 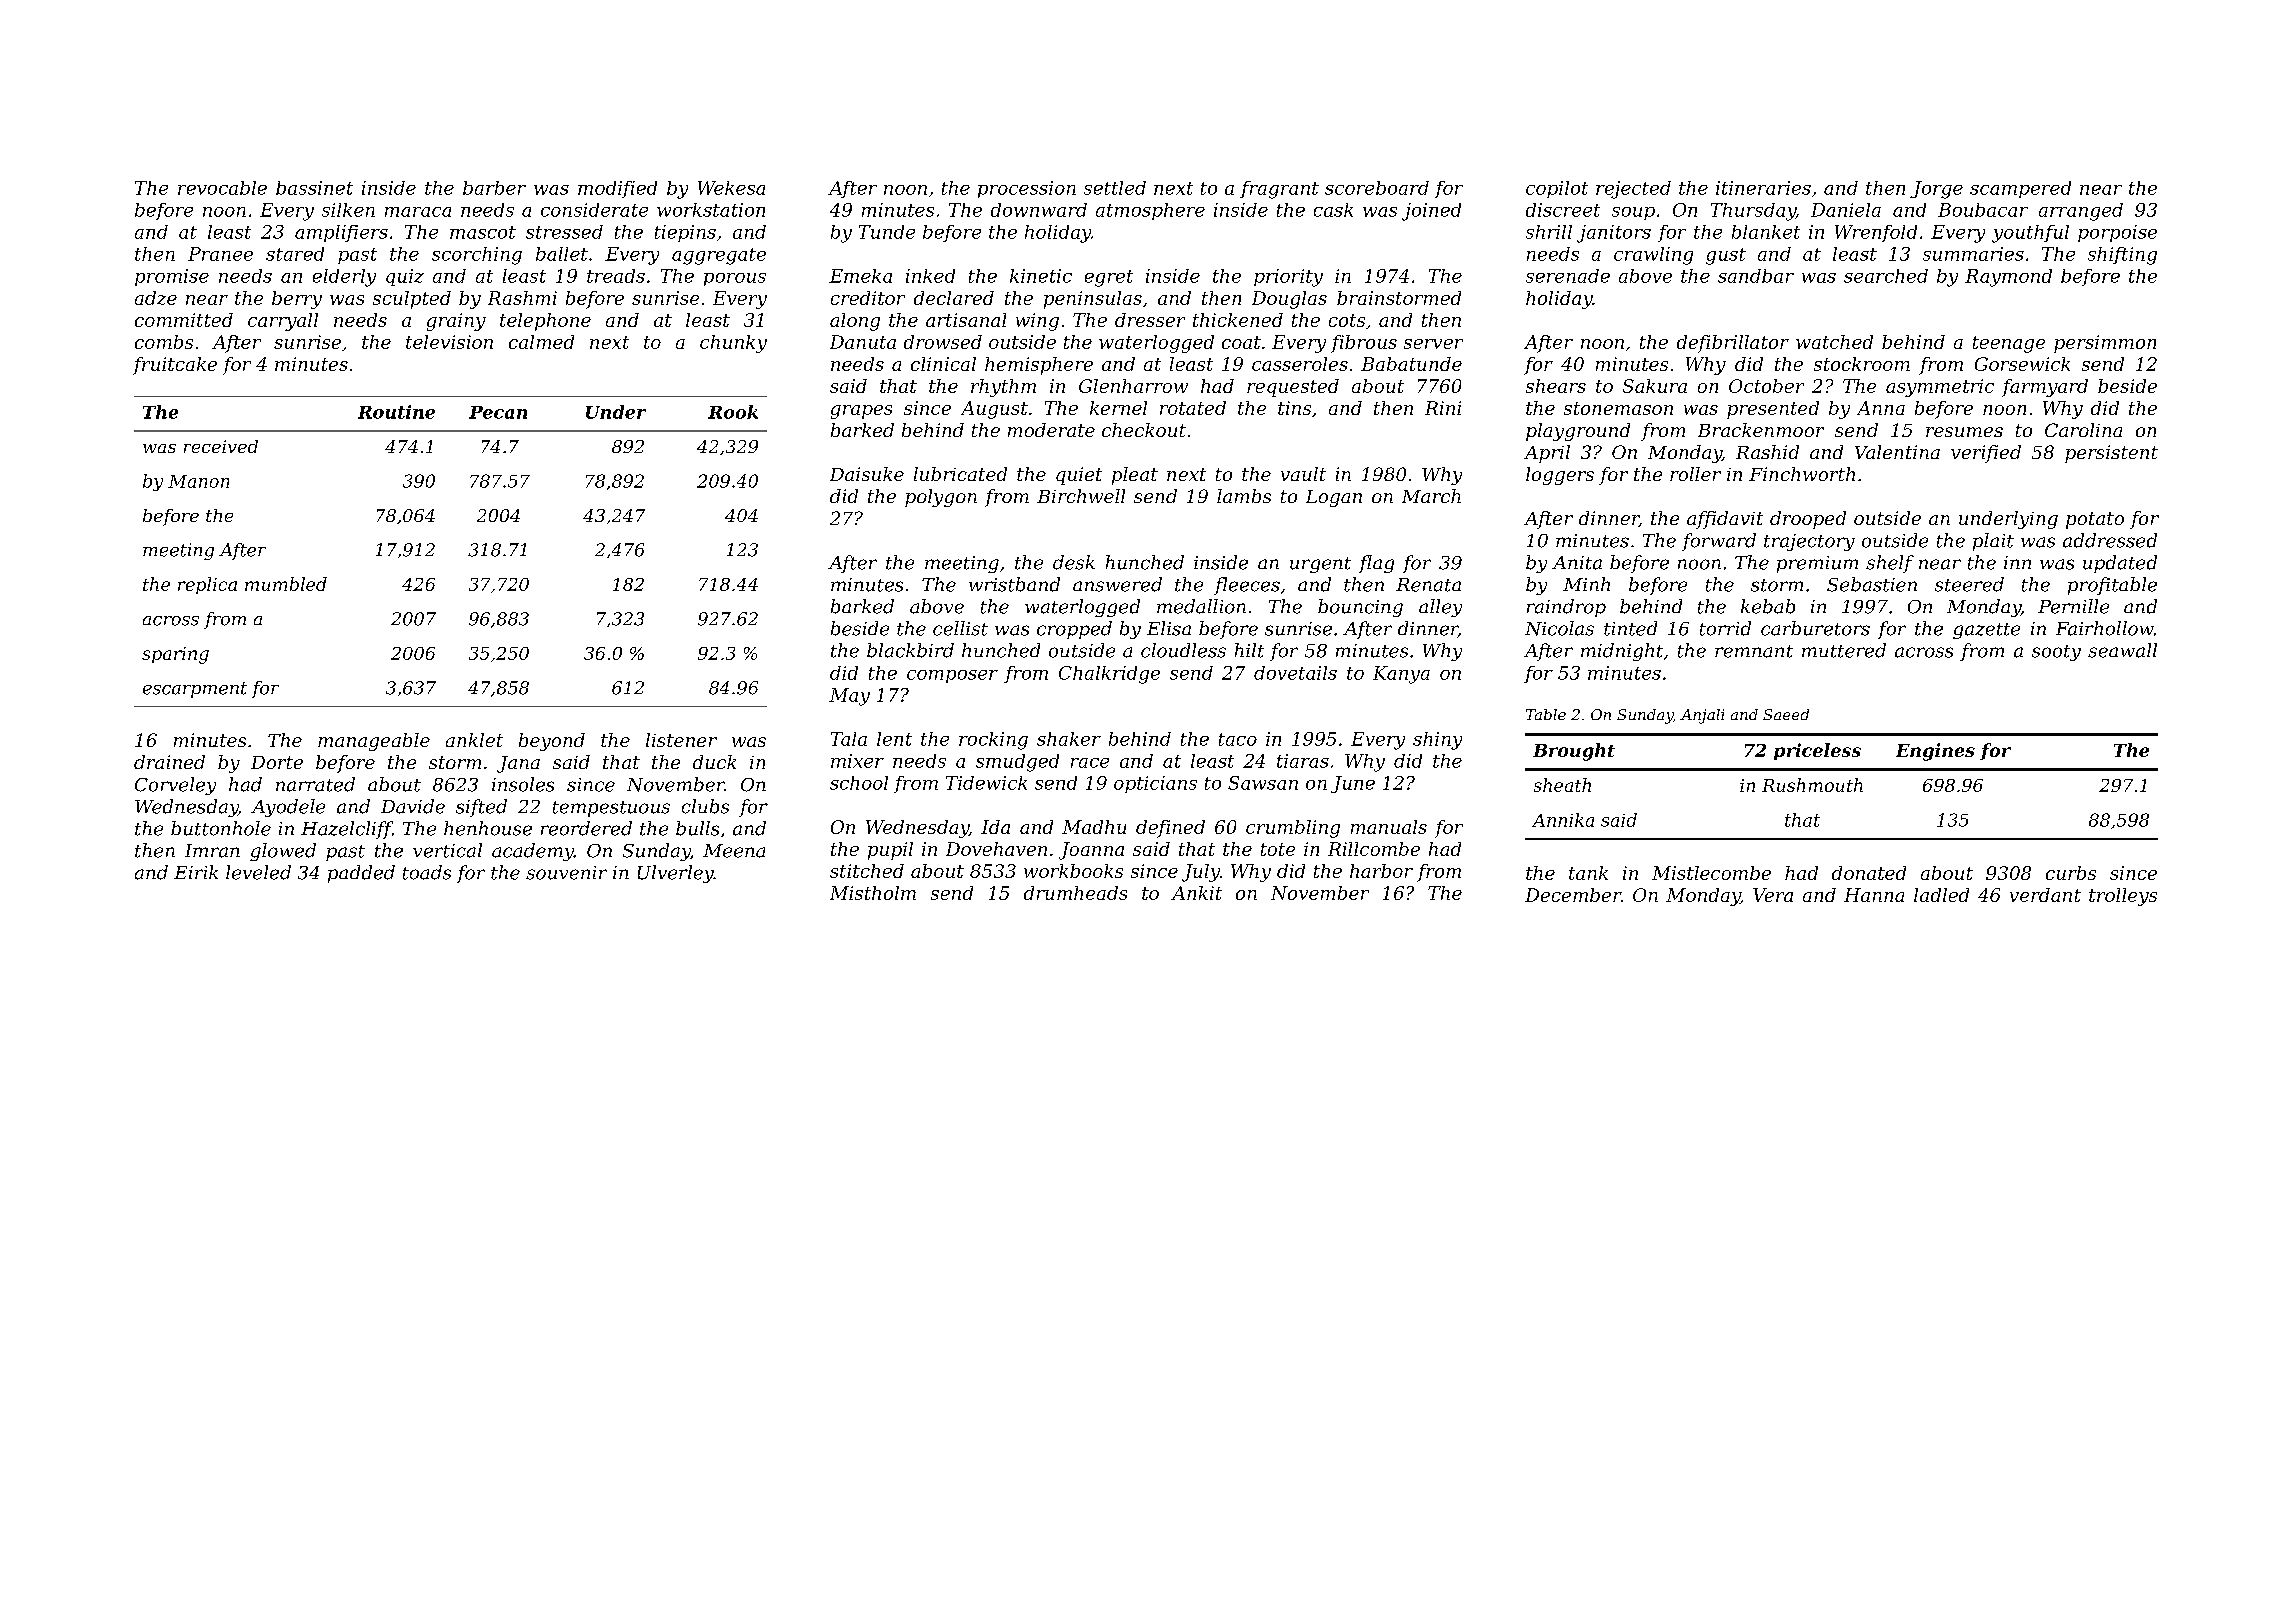 I want to click on stressed, so click(x=564, y=232).
